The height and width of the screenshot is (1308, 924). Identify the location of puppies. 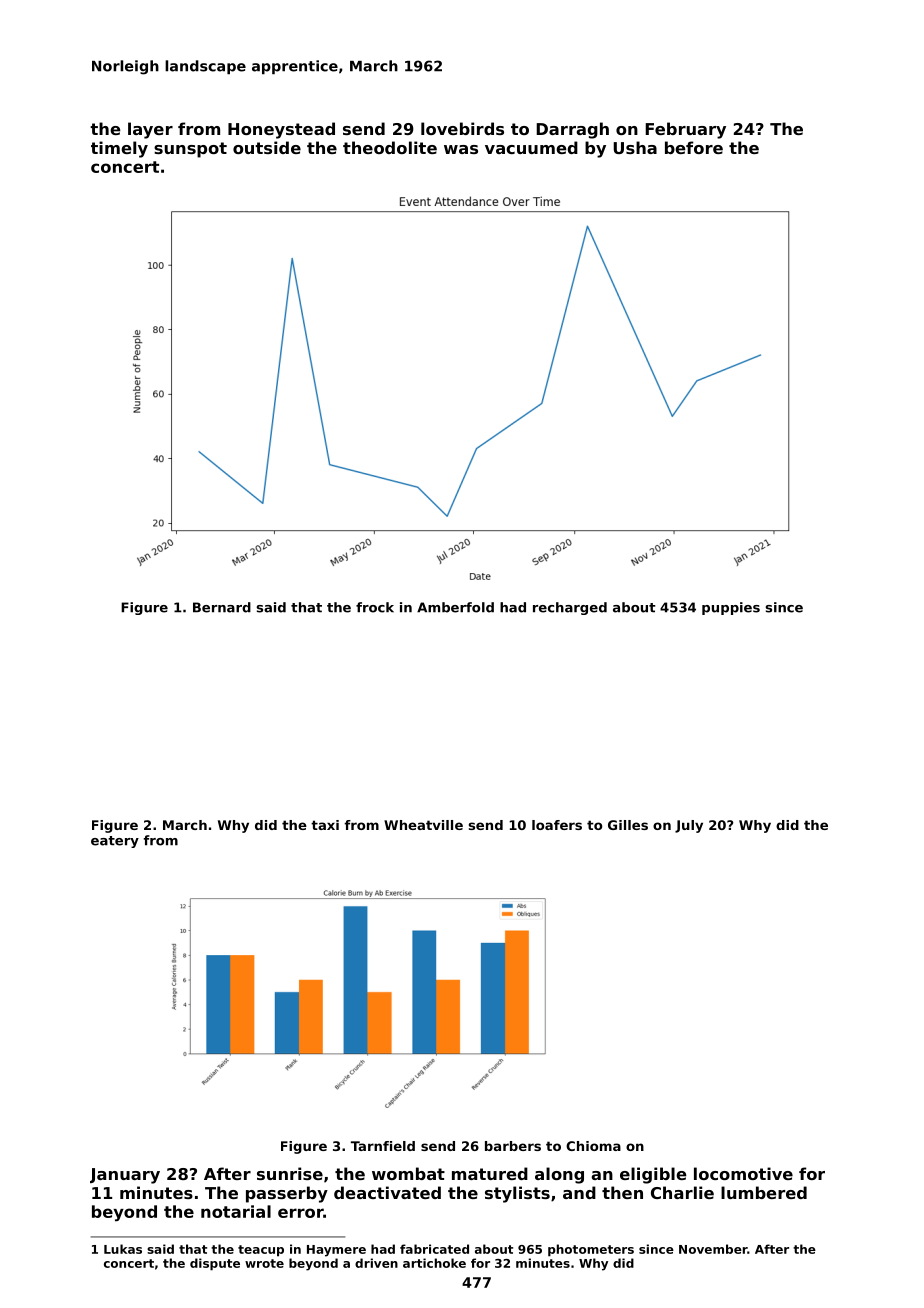
(731, 608).
